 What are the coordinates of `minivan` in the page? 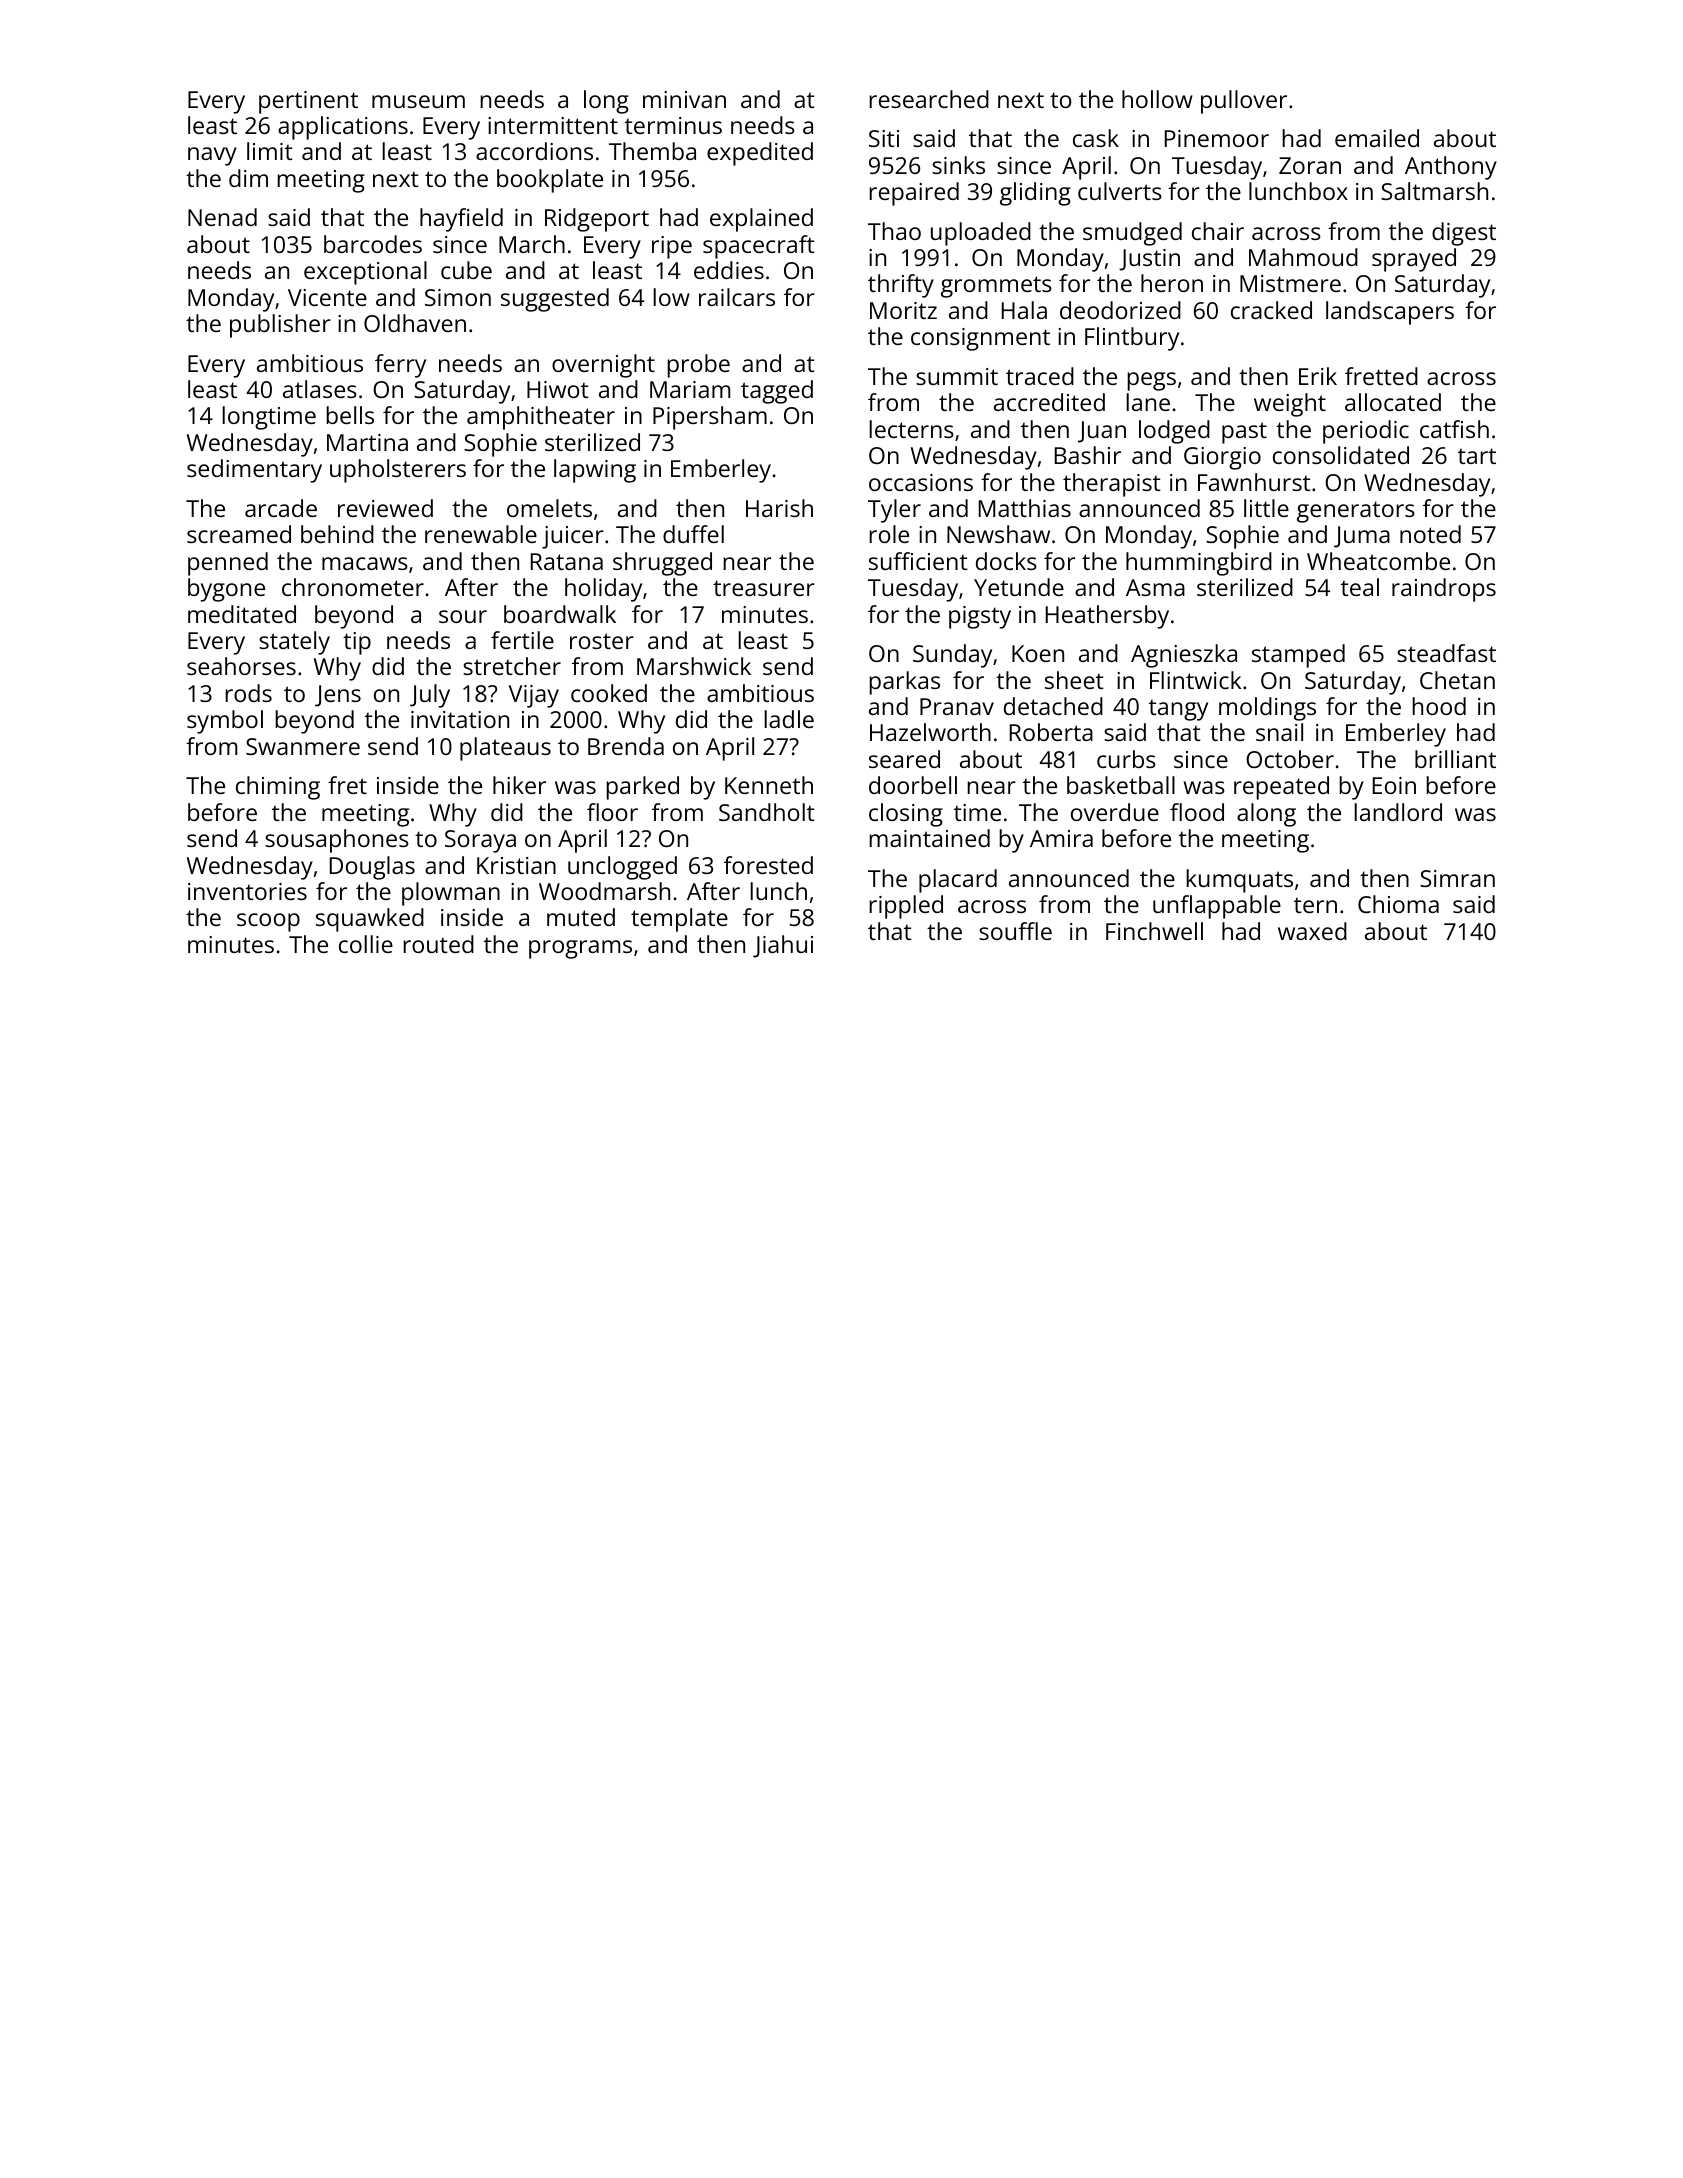 It's located at (684, 99).
